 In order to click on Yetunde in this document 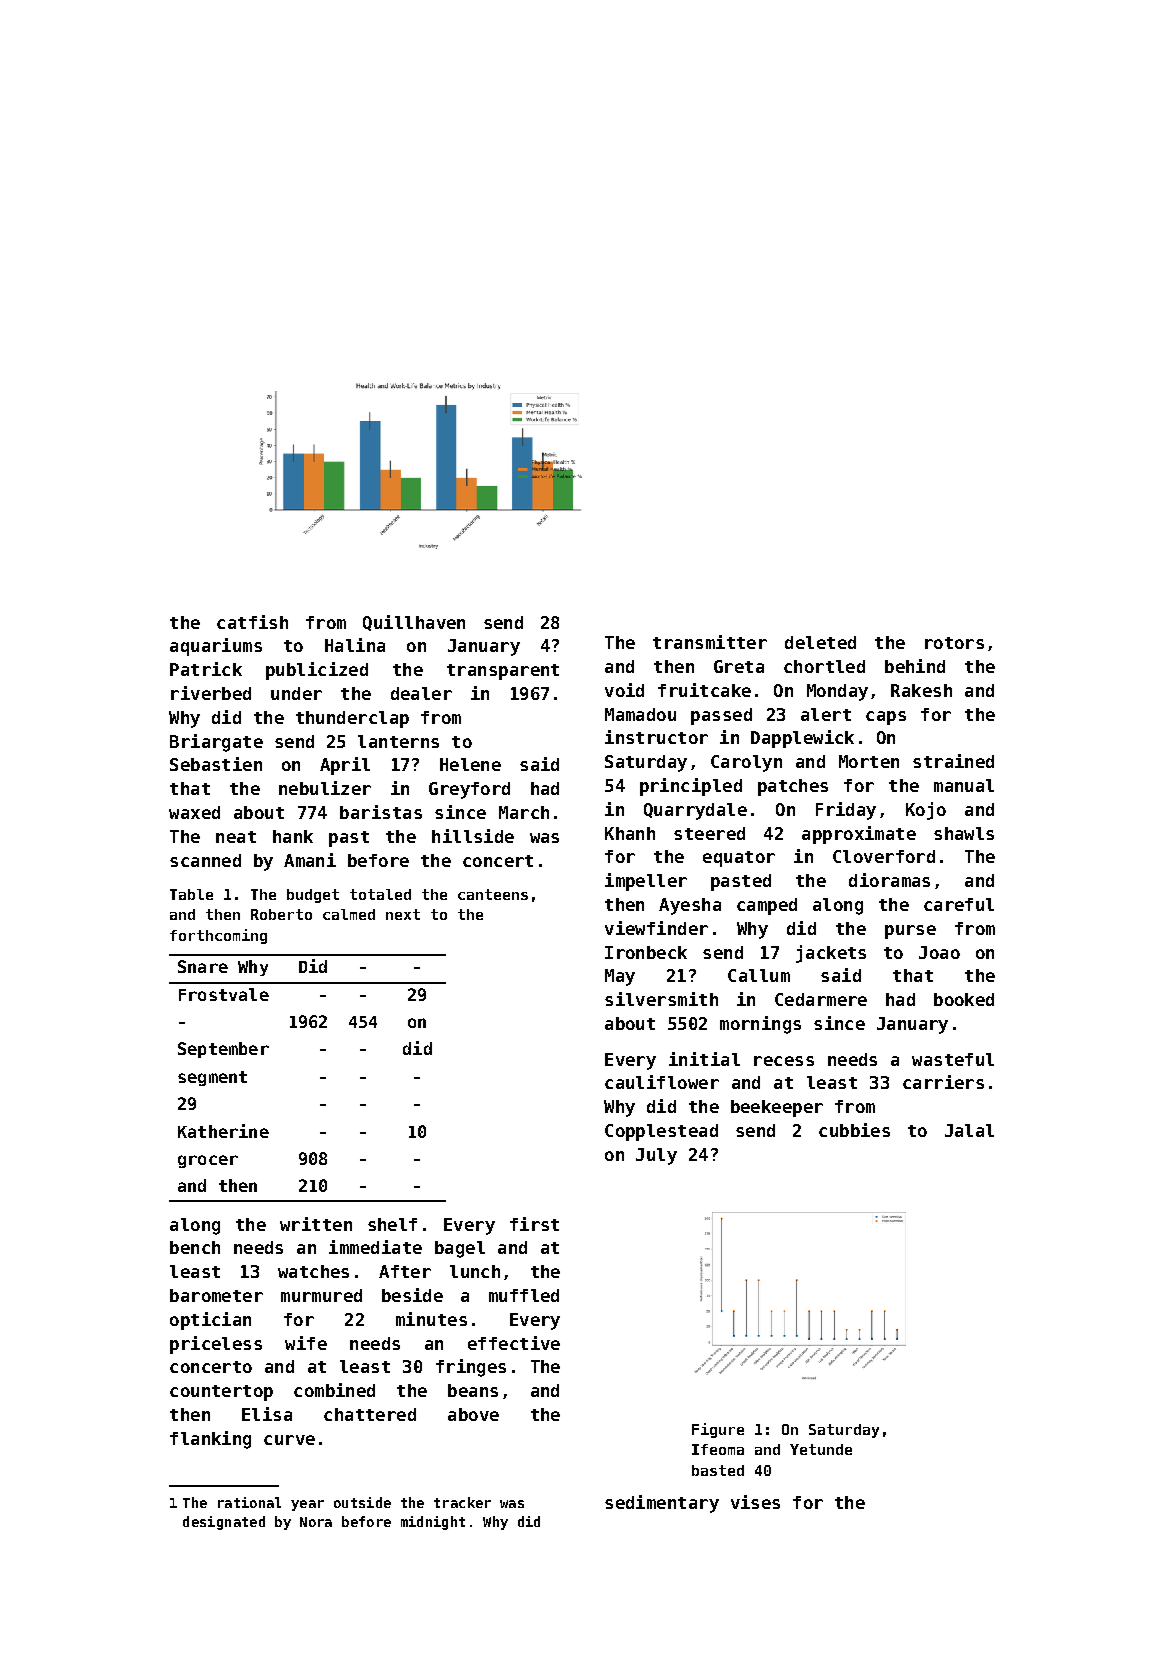, I will do `click(821, 1449)`.
